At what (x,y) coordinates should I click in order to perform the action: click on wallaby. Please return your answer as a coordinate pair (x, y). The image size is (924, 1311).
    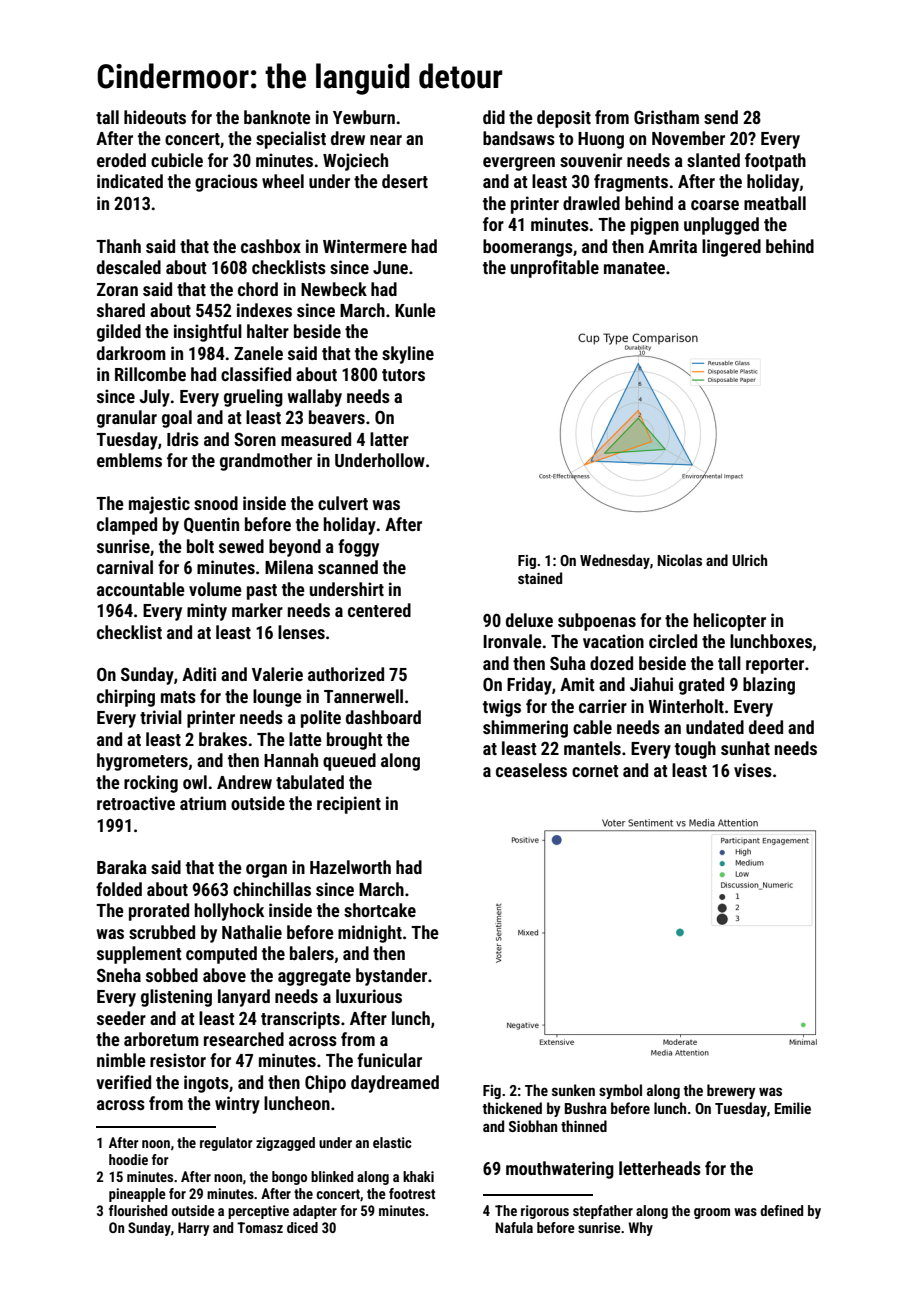
    Looking at the image, I should click on (315, 398).
